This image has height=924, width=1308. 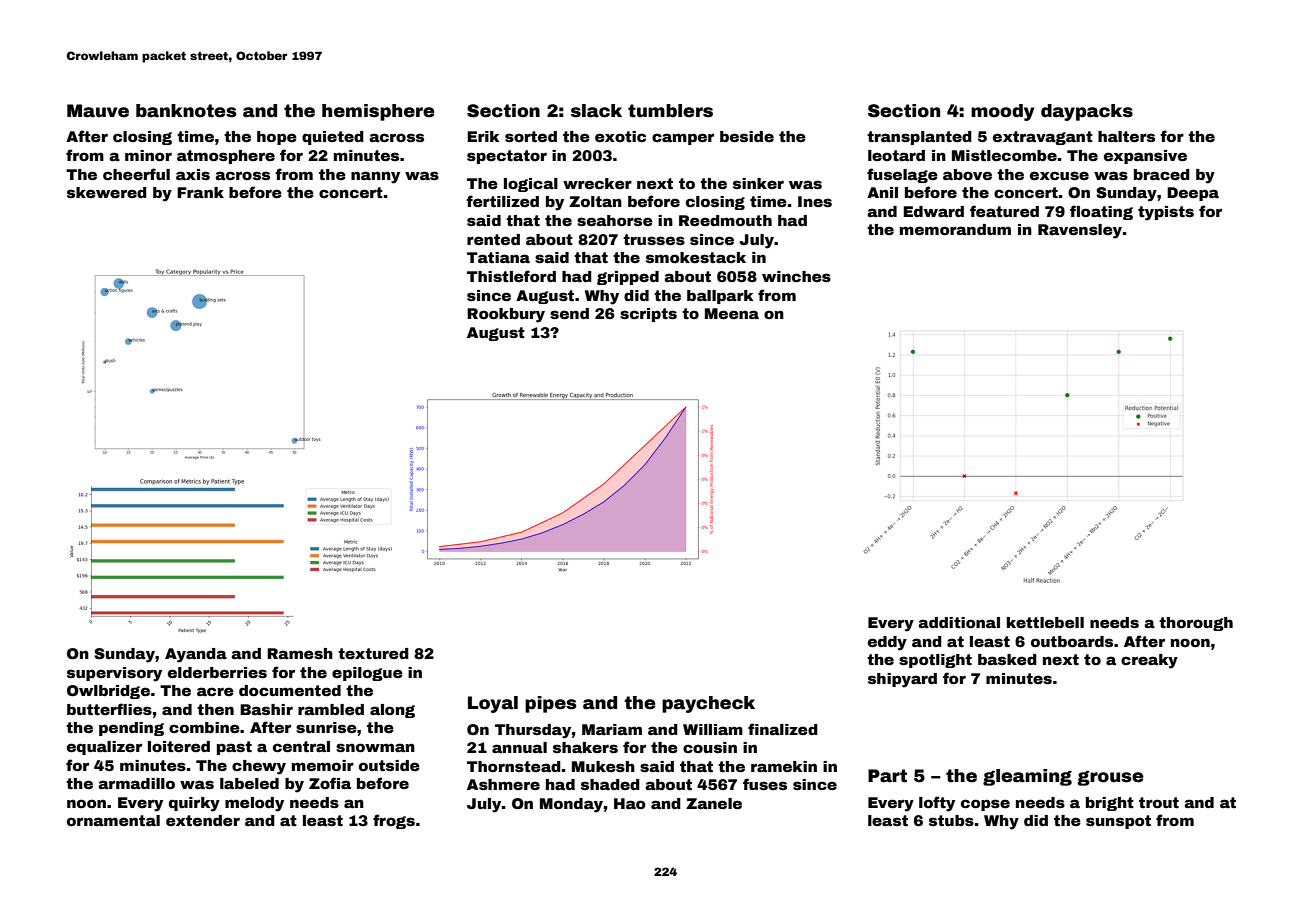 I want to click on textured, so click(x=373, y=653).
